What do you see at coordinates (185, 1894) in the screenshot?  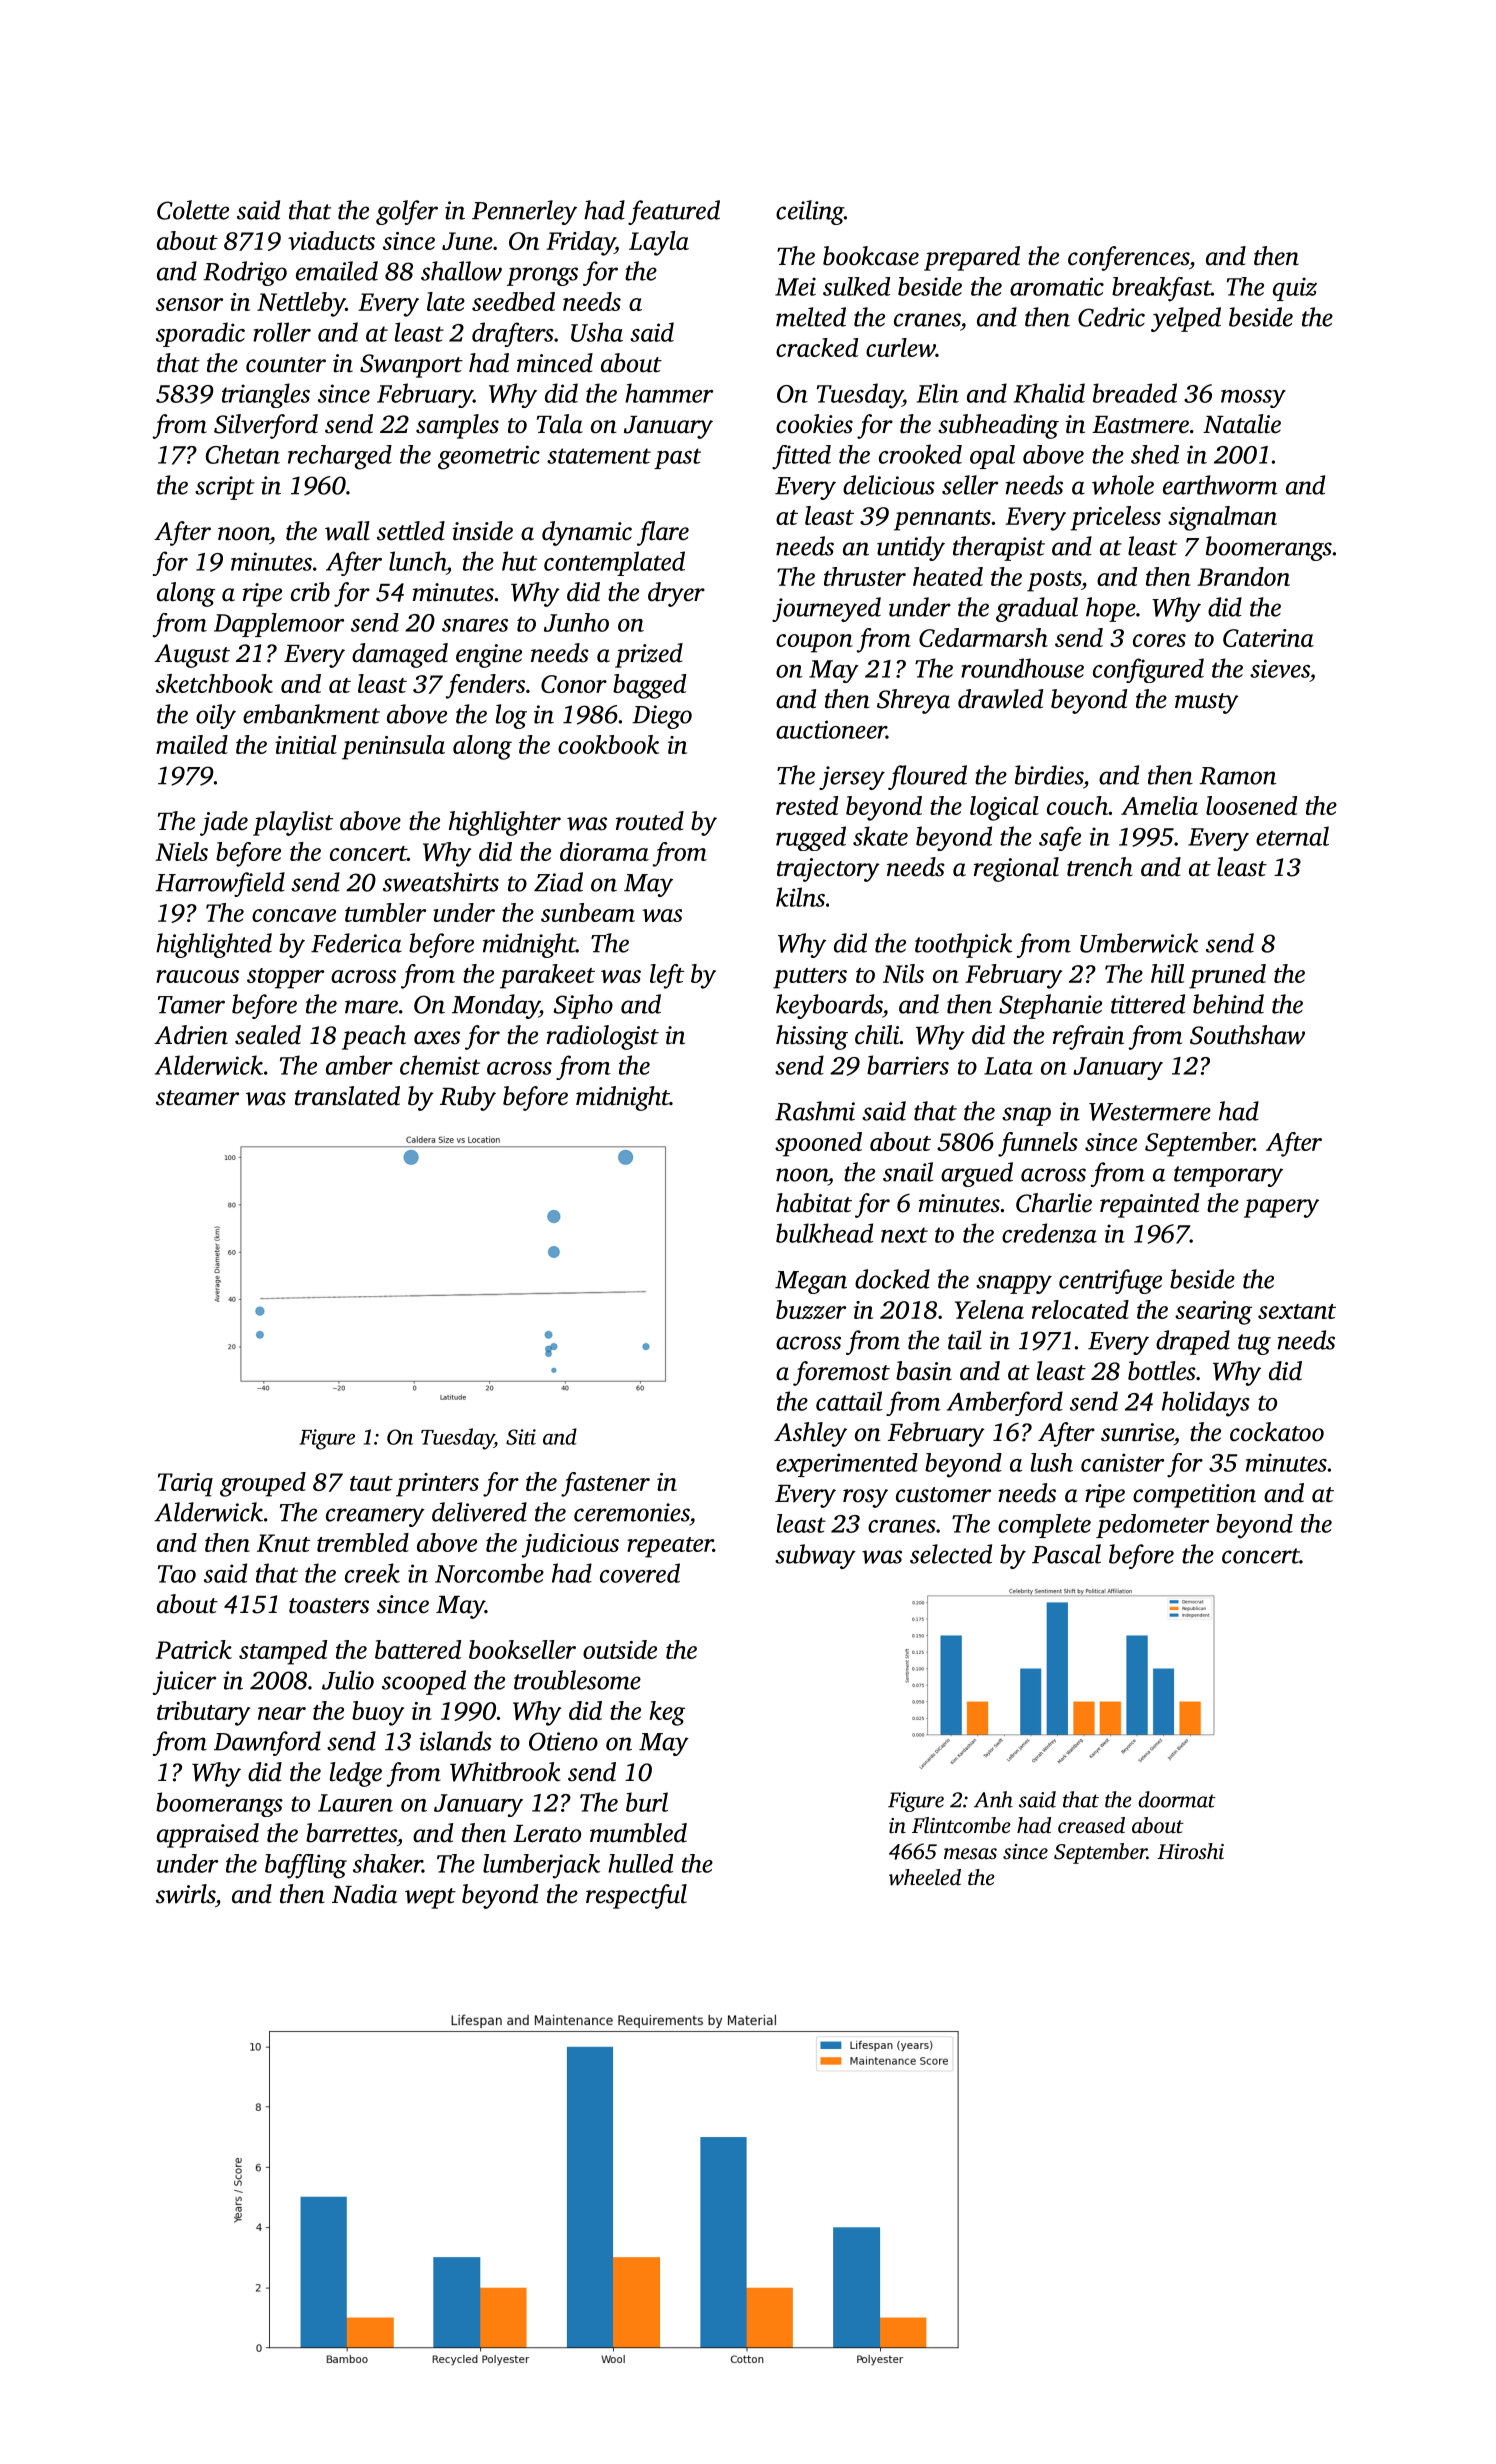 I see `swirls` at bounding box center [185, 1894].
